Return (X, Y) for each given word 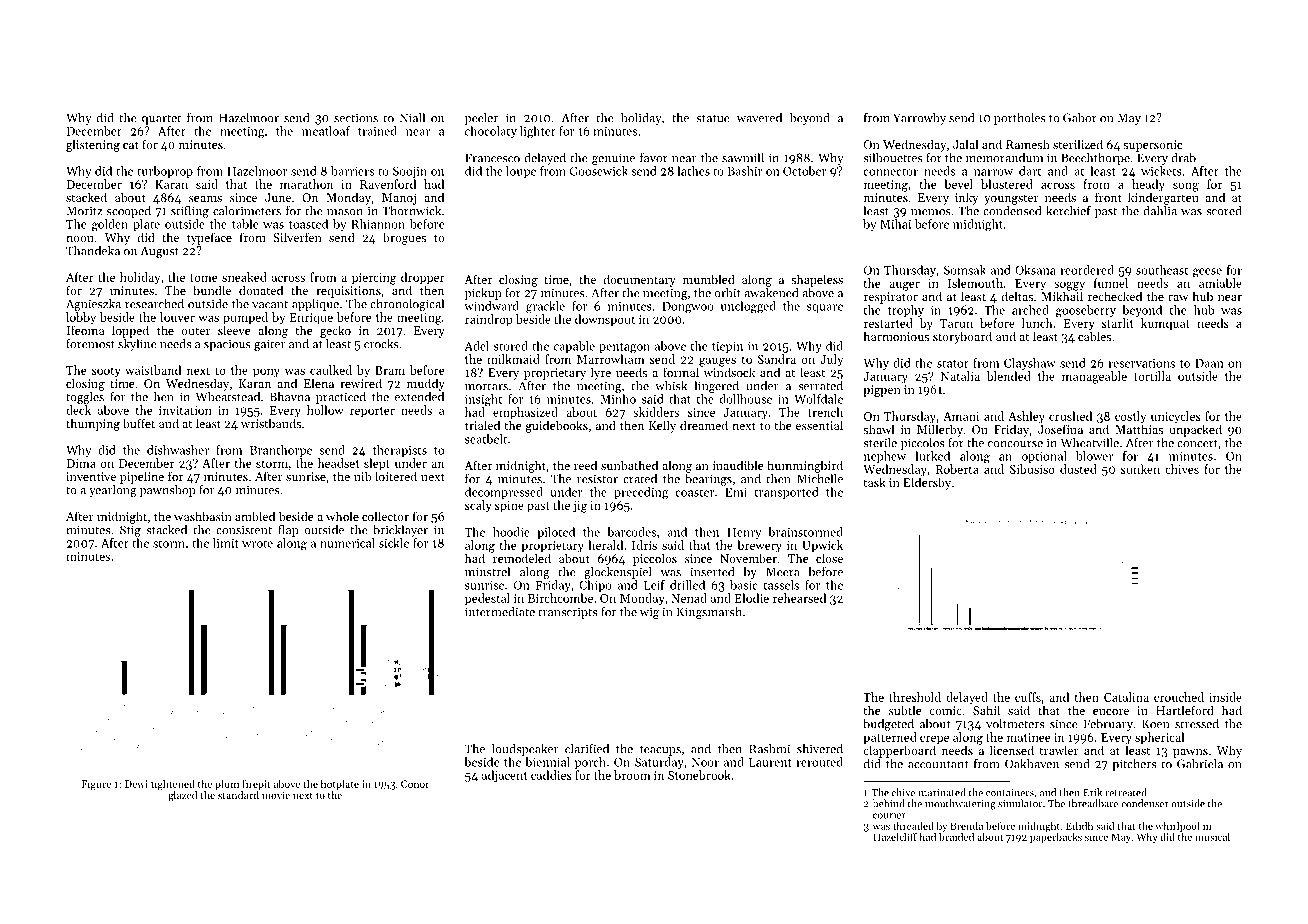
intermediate (500, 612)
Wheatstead (228, 397)
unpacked (1195, 430)
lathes (693, 171)
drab (1183, 158)
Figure (96, 785)
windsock (729, 372)
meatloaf (326, 131)
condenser (1145, 803)
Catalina (1126, 697)
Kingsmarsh (709, 613)
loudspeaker (525, 750)
